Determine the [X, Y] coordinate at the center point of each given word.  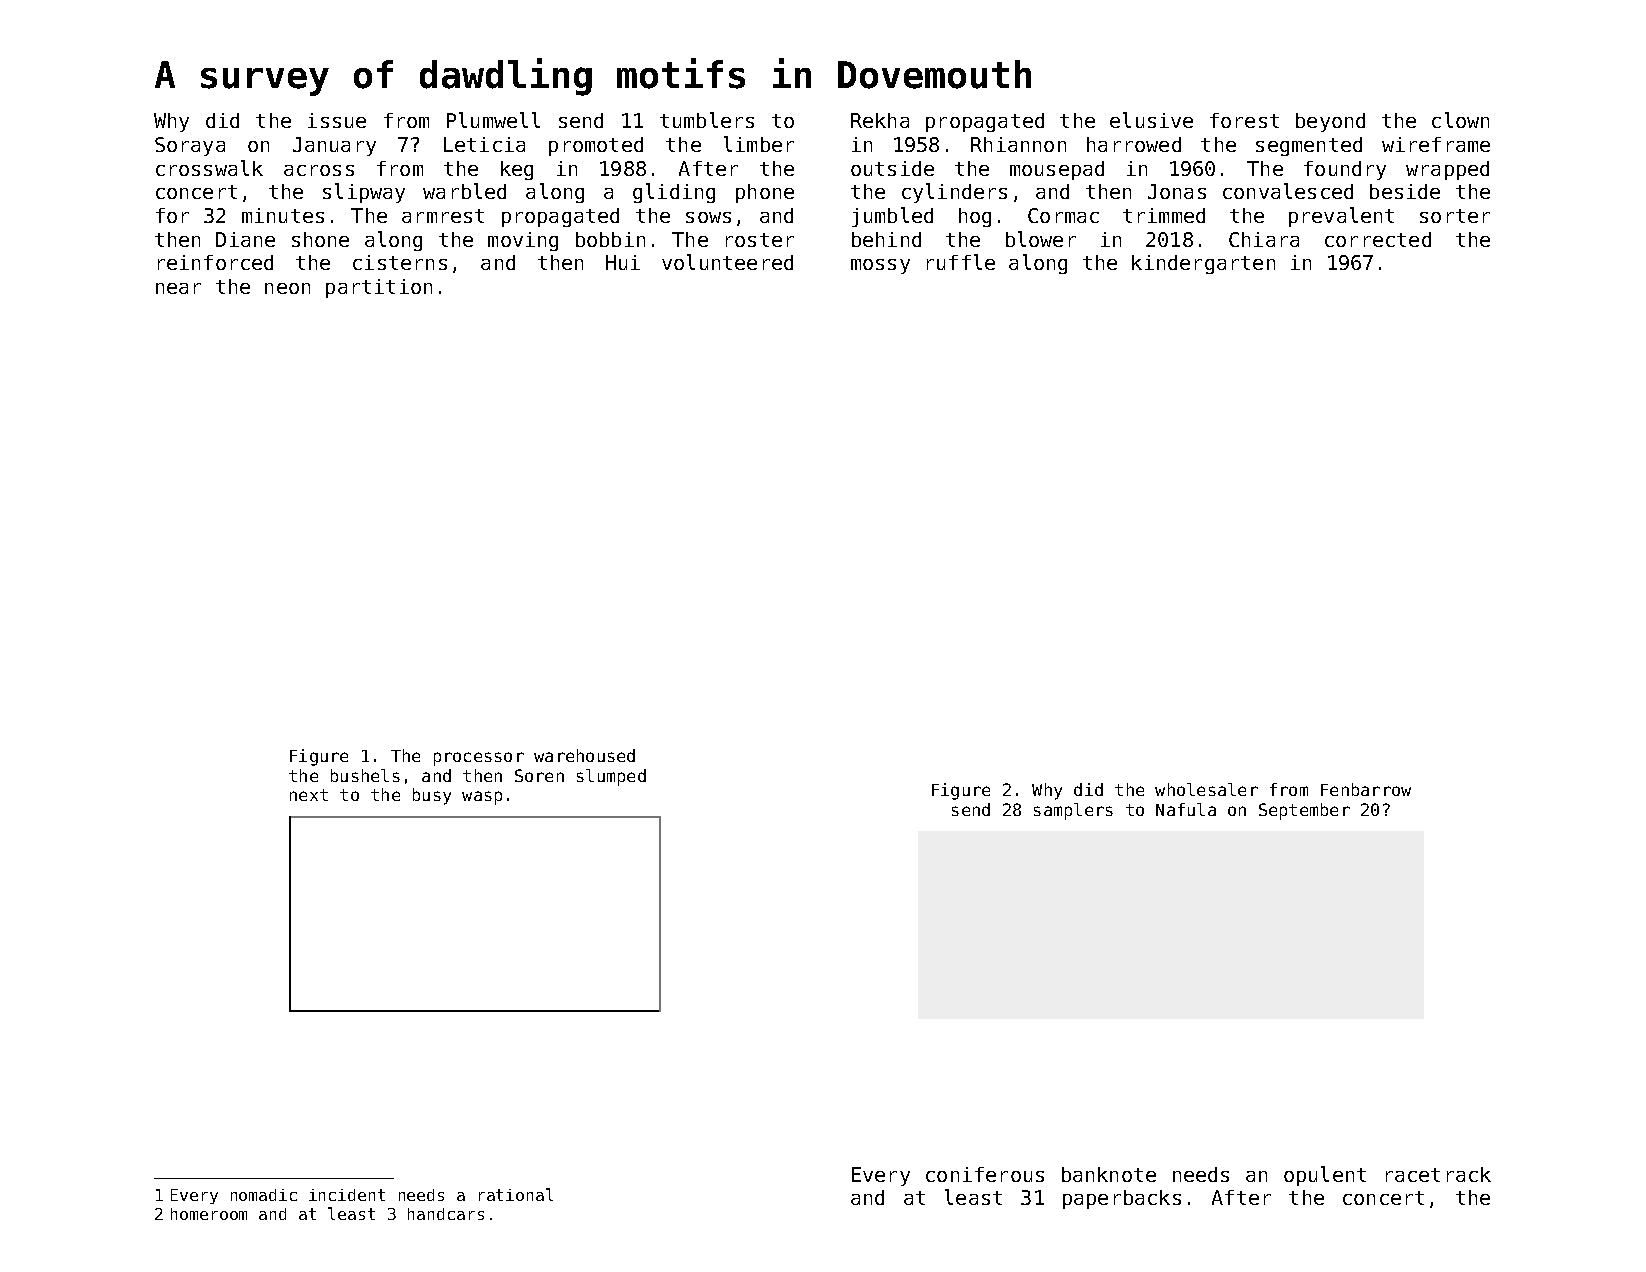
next [309, 795]
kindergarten [1203, 264]
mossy [880, 266]
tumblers [707, 120]
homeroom [209, 1214]
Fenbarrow [1366, 789]
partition [379, 288]
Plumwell [493, 120]
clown [1460, 120]
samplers [1073, 811]
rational [516, 1194]
